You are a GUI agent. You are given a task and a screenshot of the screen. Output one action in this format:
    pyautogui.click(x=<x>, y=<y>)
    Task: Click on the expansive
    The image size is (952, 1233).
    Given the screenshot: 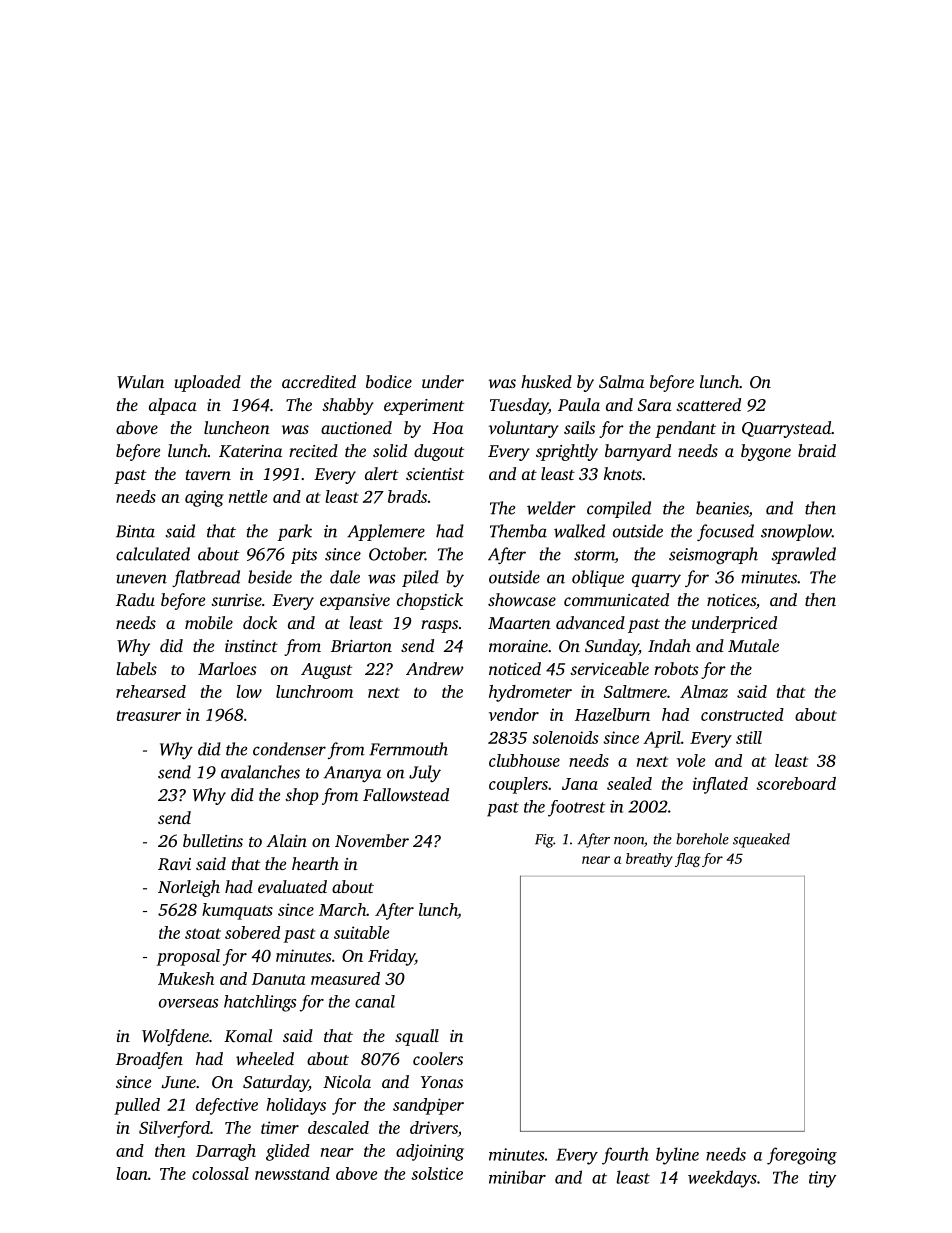 What is the action you would take?
    pyautogui.click(x=355, y=602)
